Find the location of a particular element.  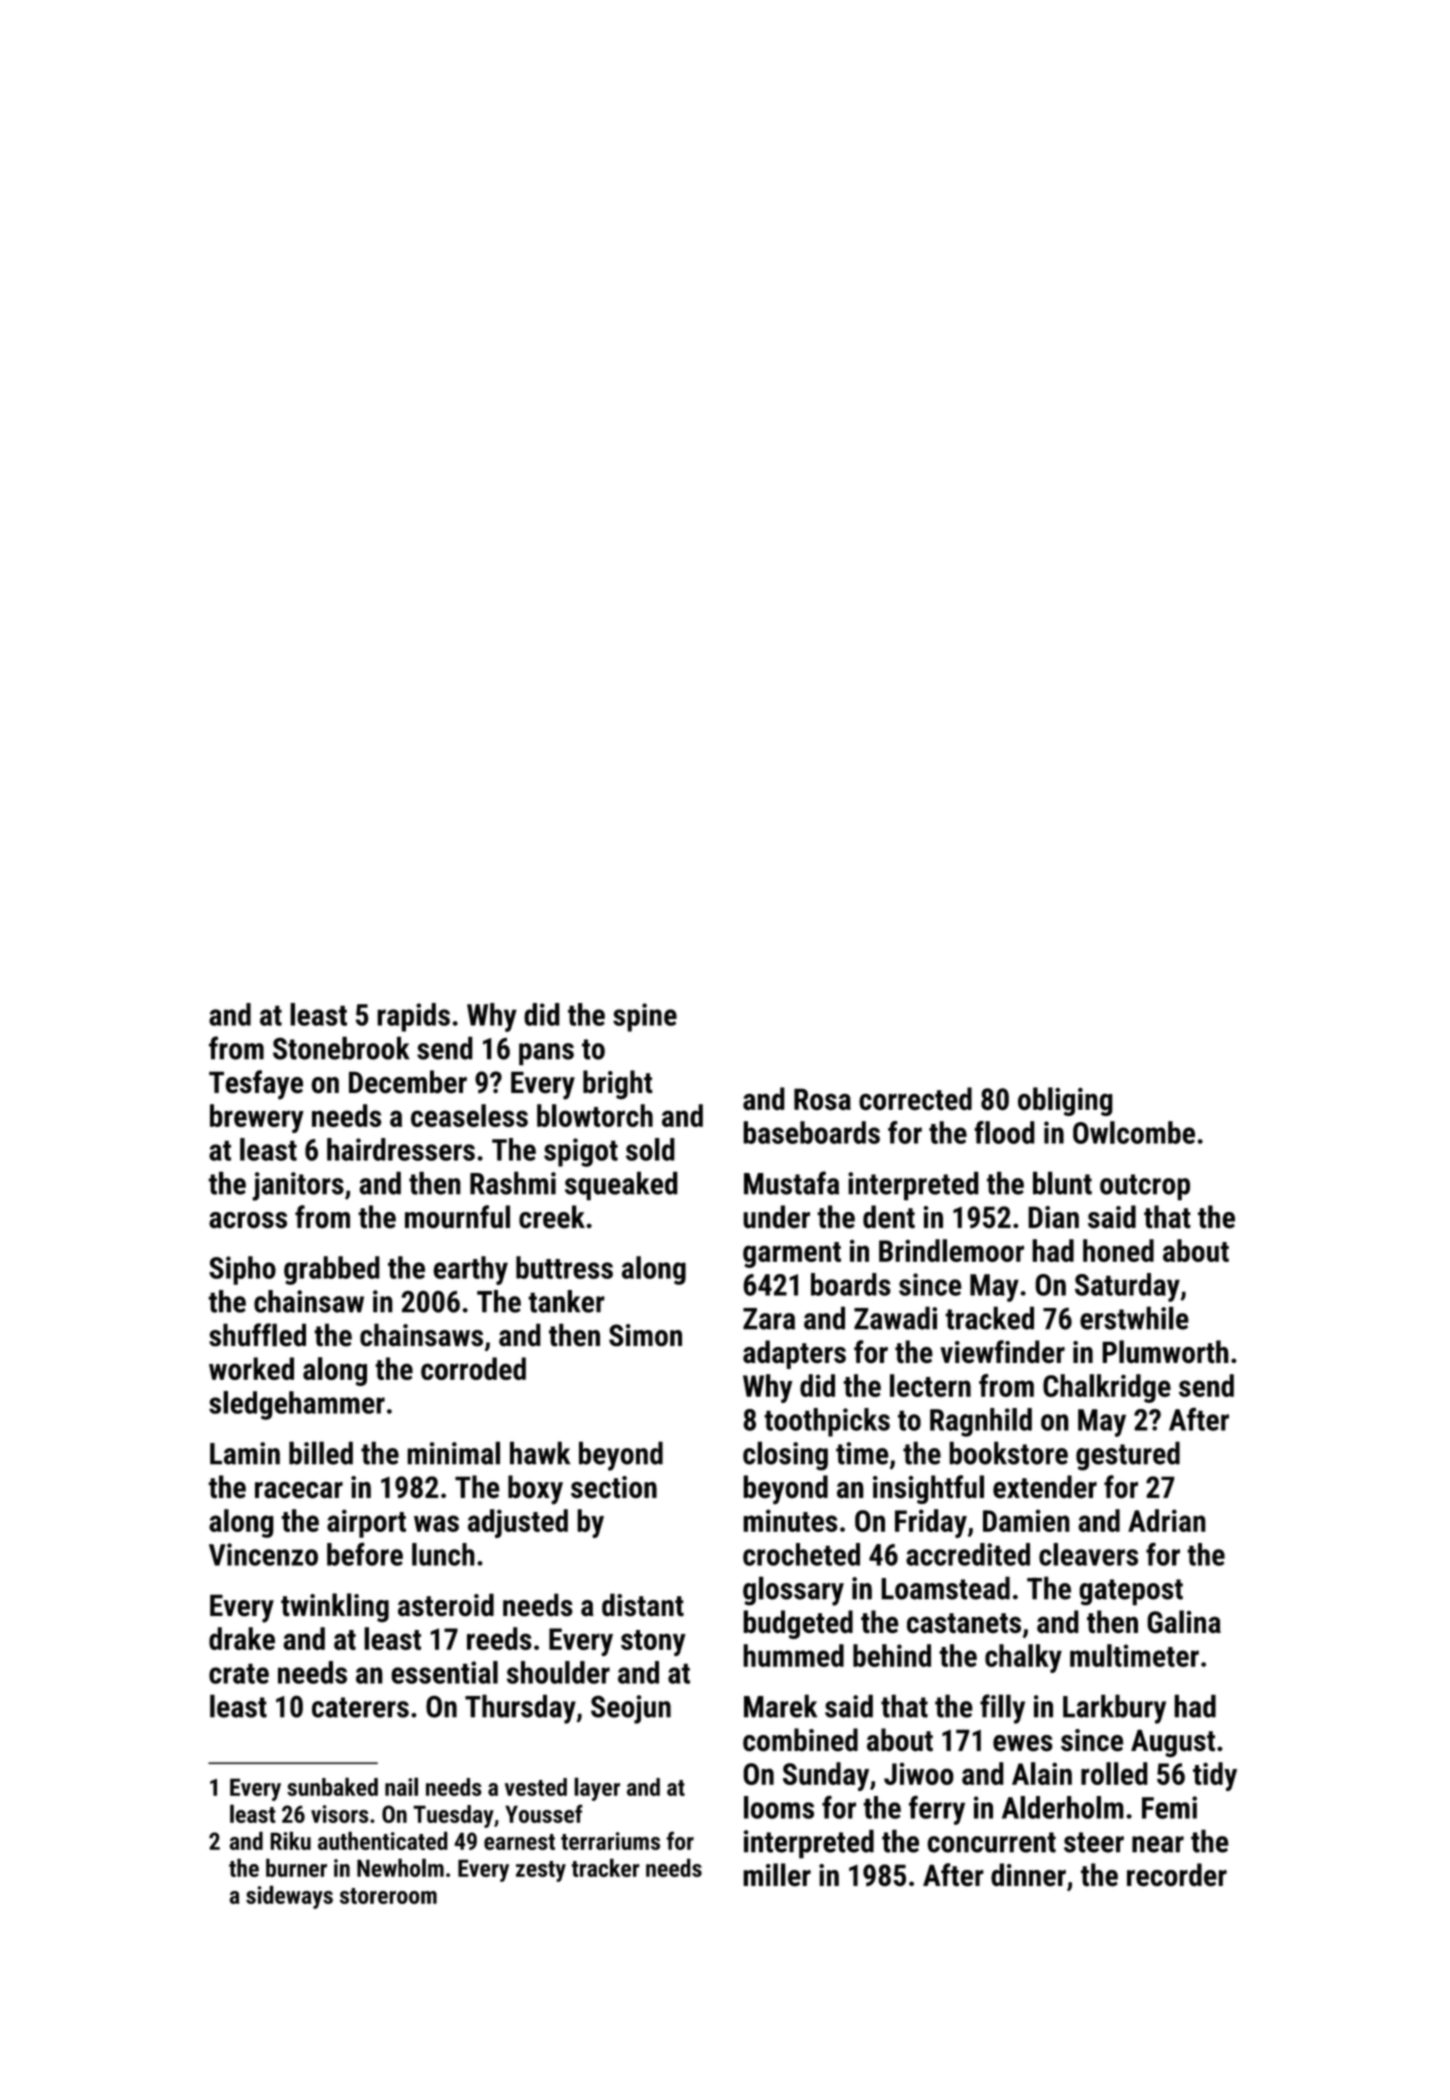

Plumworth is located at coordinates (1165, 1352).
